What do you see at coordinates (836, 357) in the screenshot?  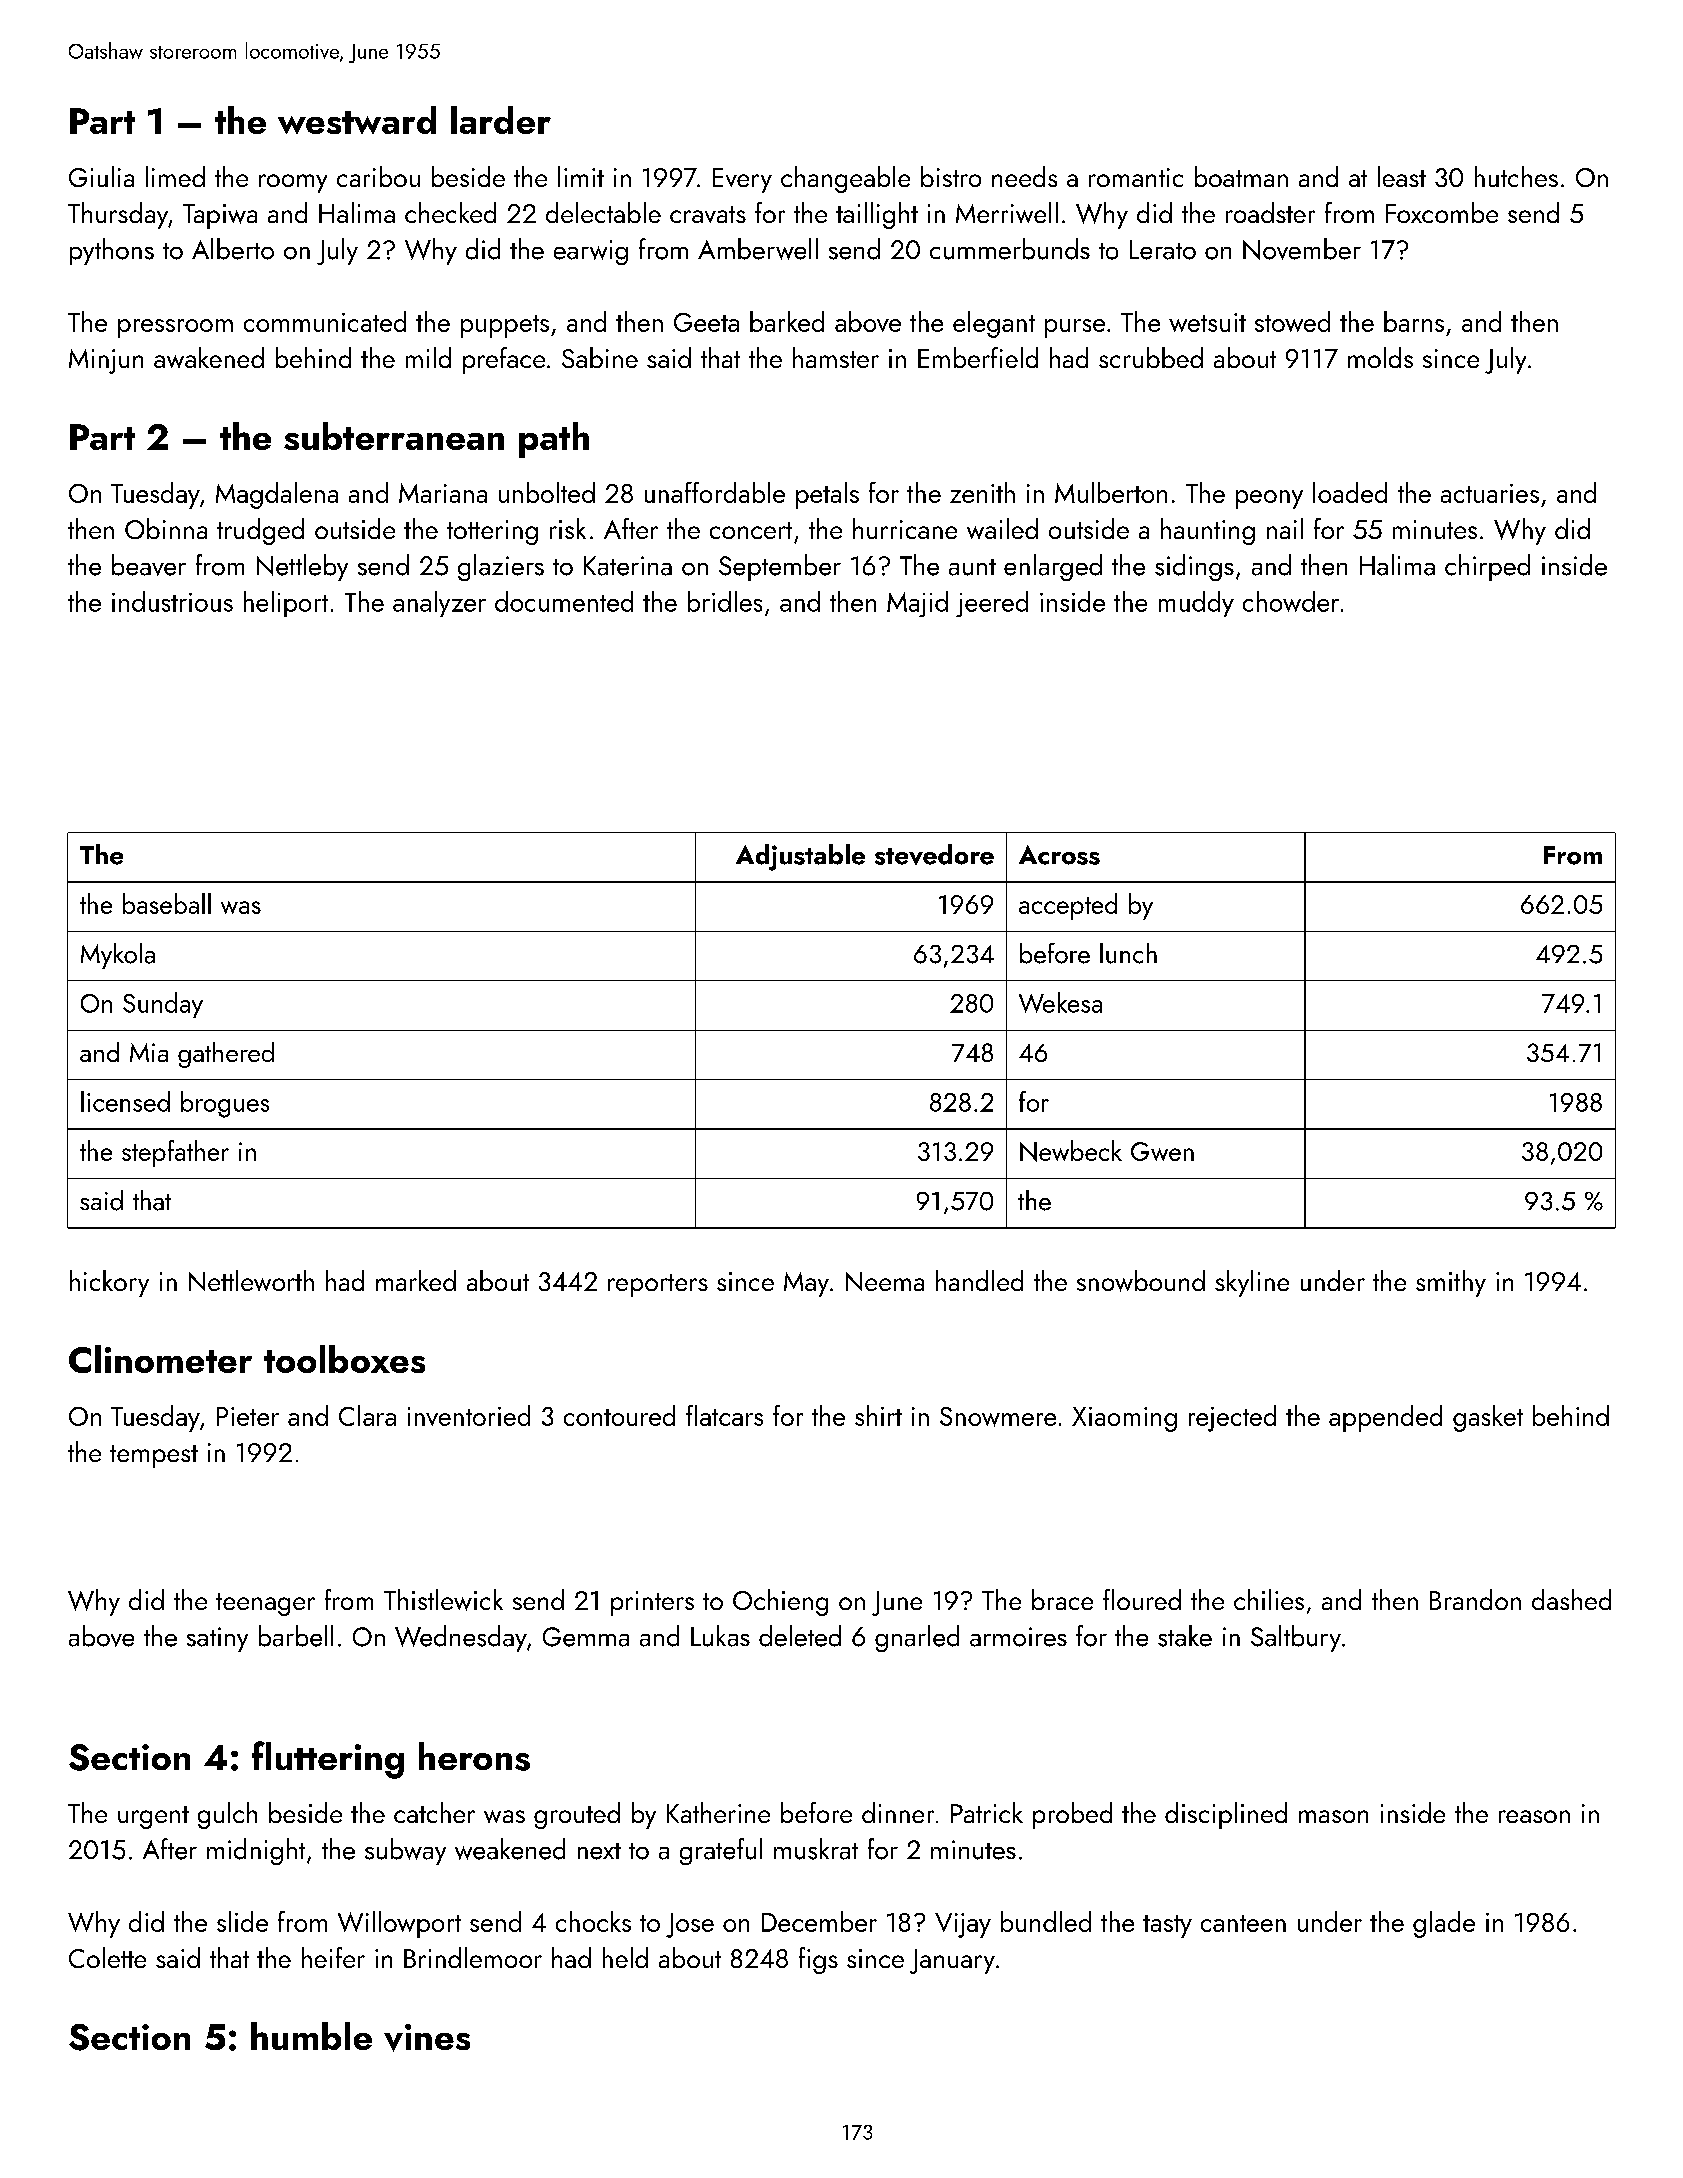 I see `hamster` at bounding box center [836, 357].
